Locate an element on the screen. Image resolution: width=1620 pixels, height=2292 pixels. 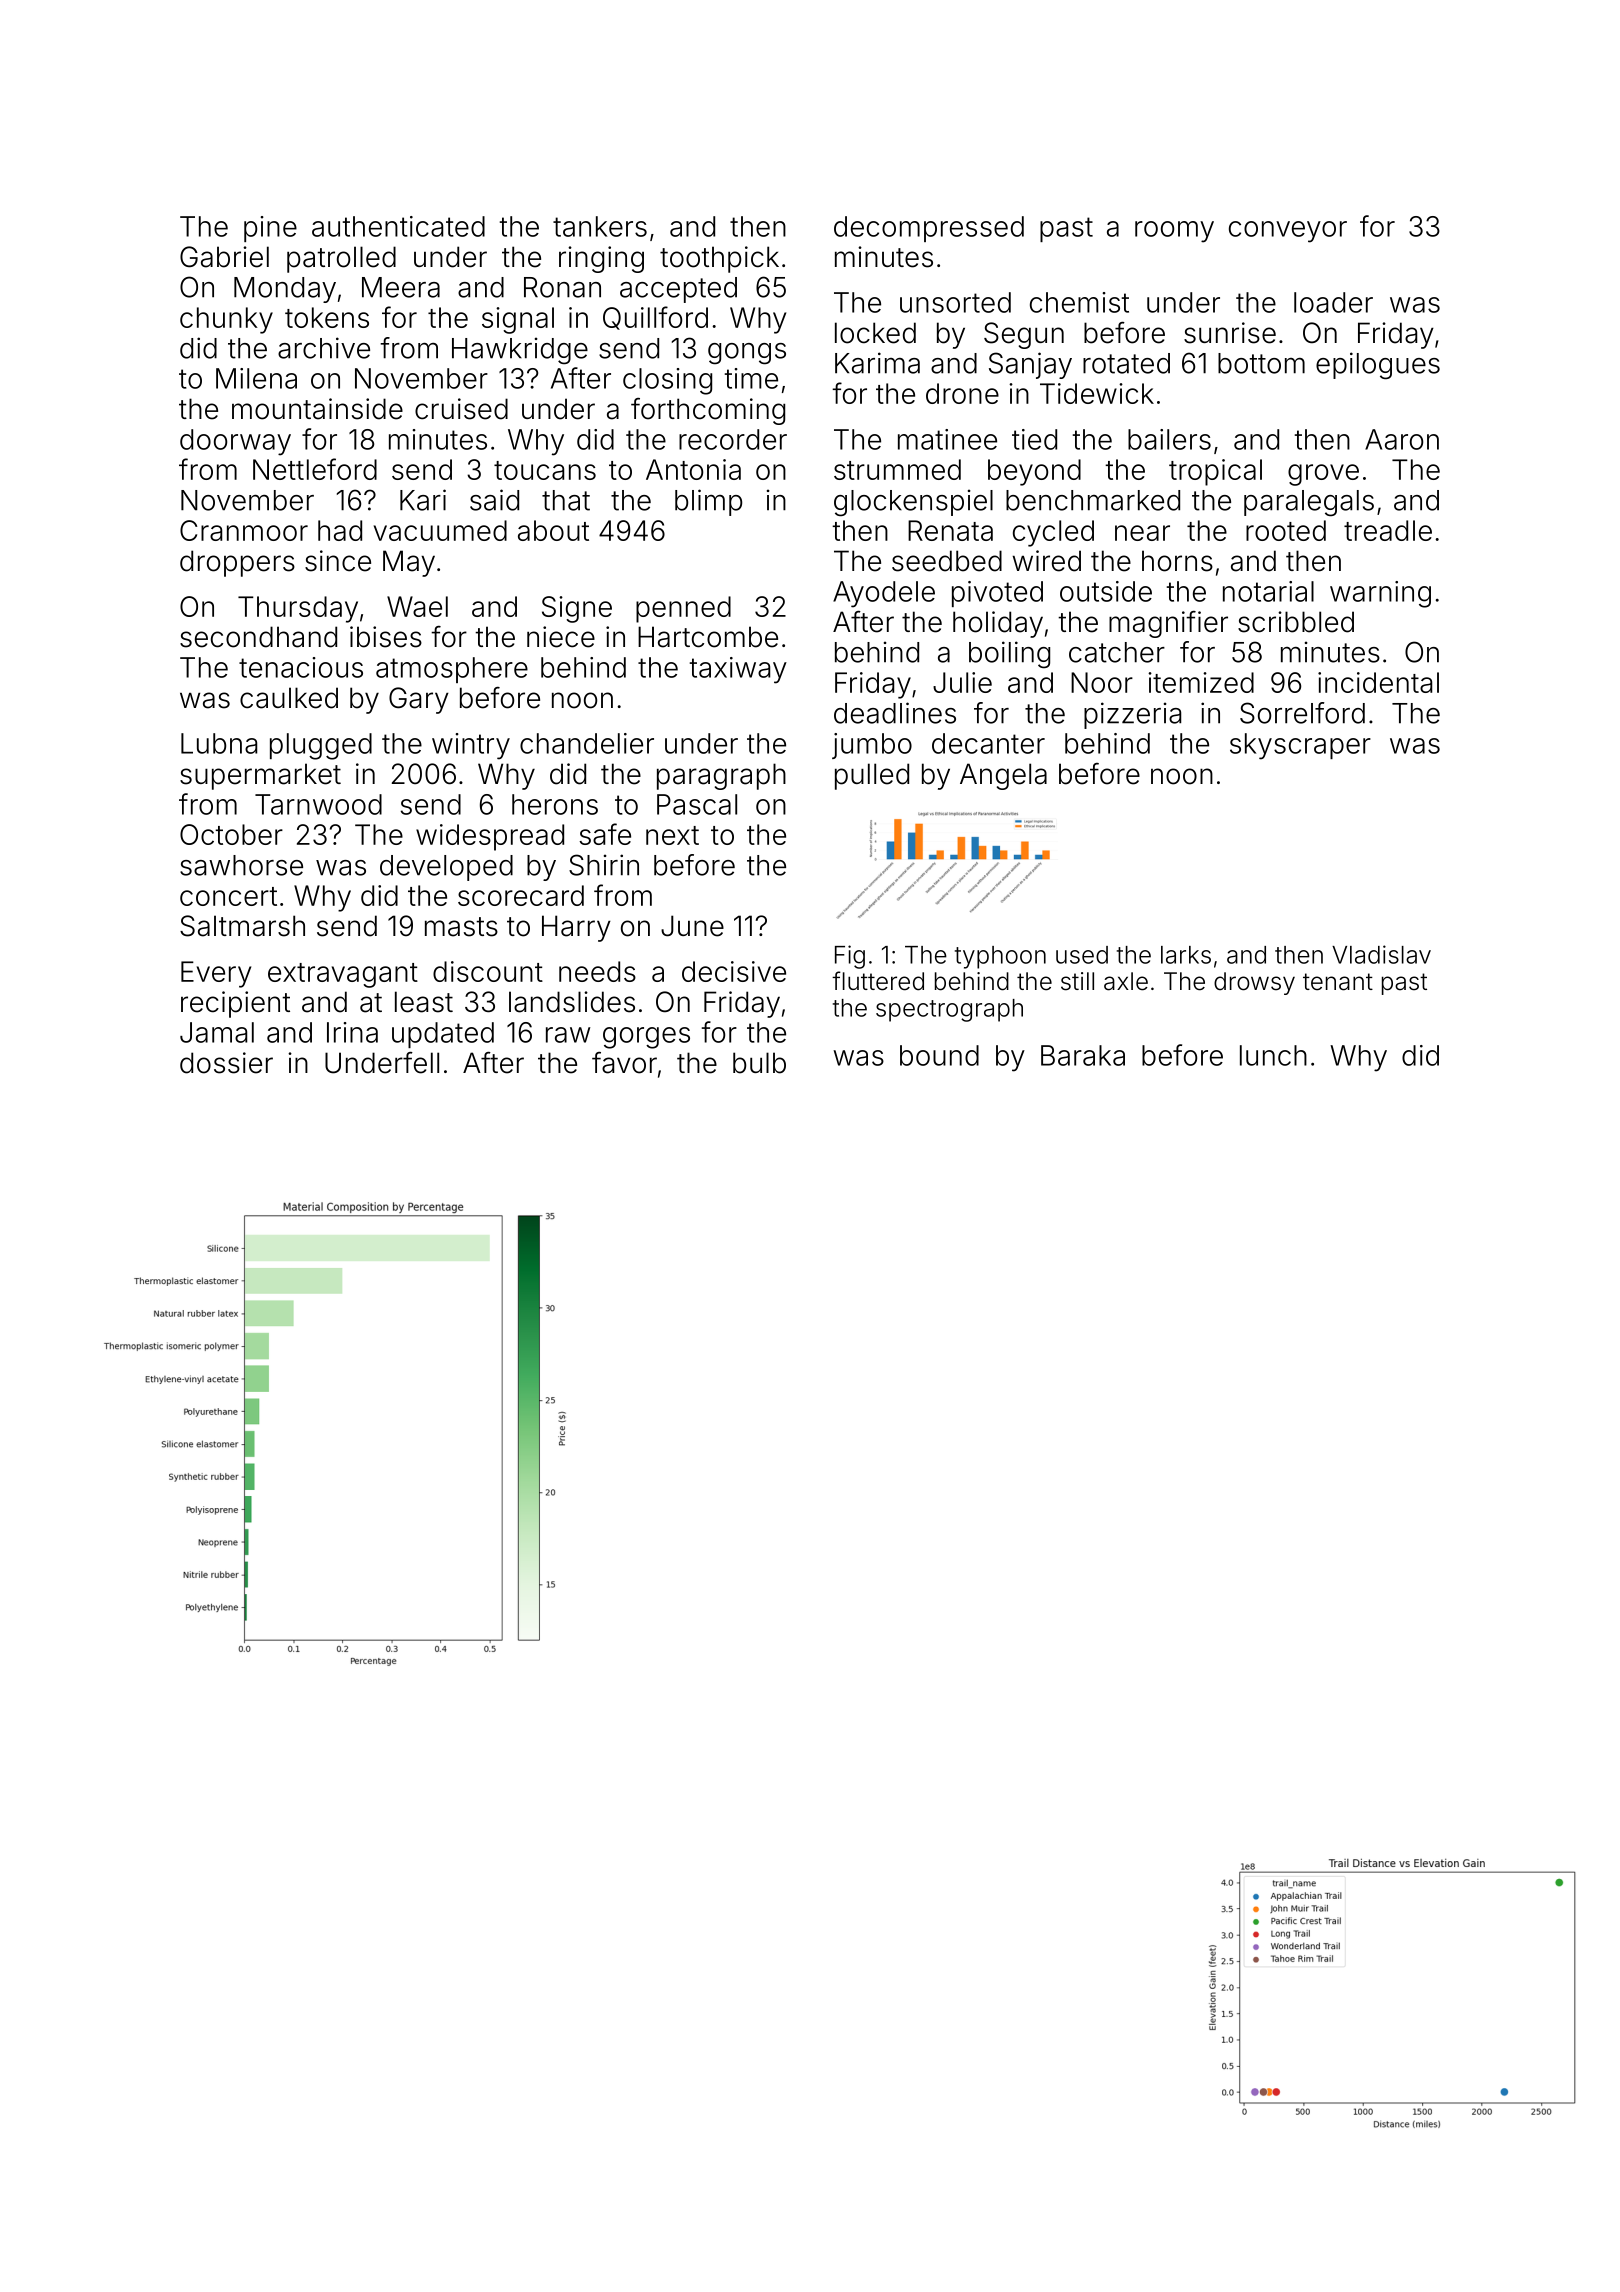
blimp is located at coordinates (708, 502).
